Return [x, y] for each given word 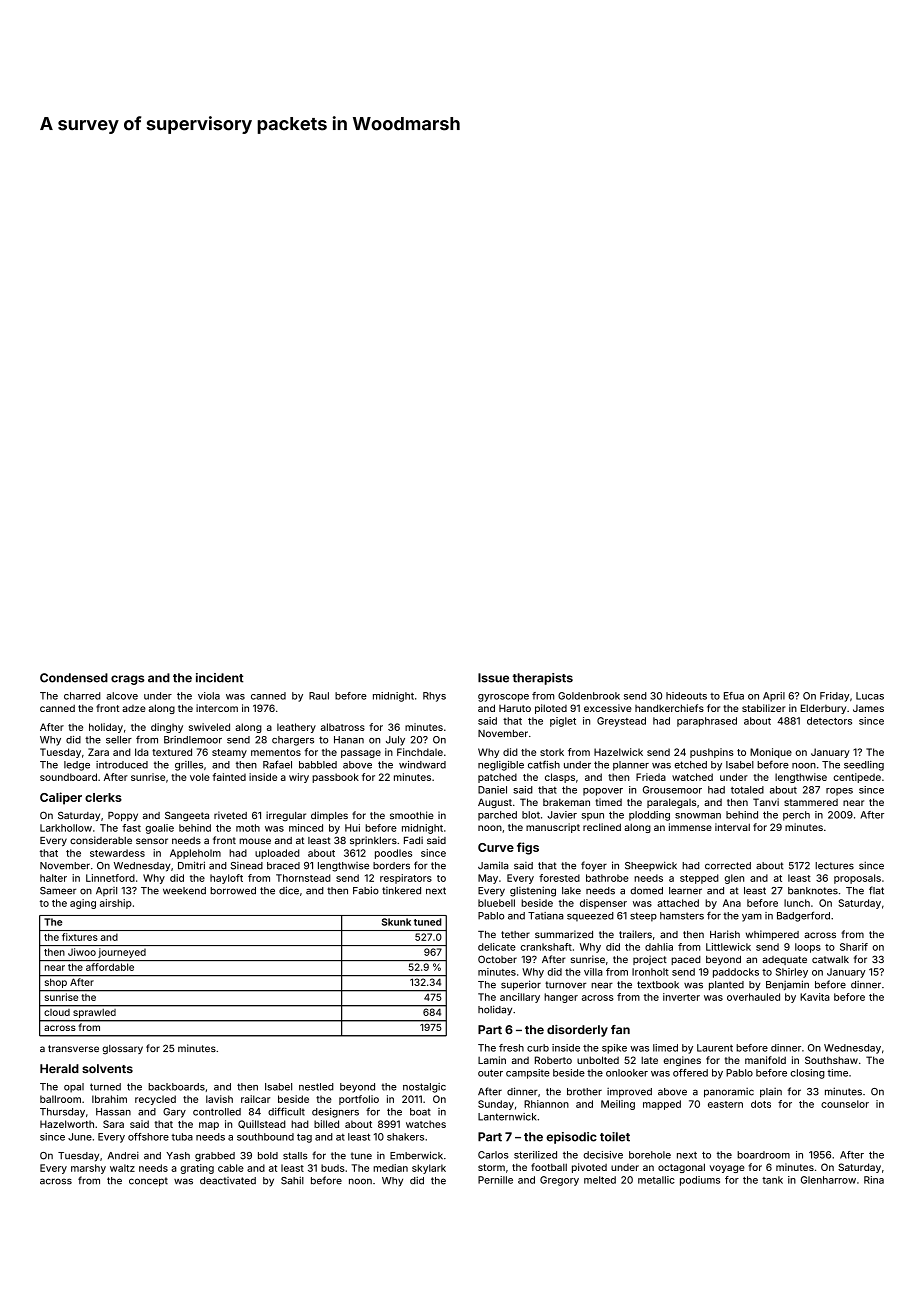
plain [771, 1093]
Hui [352, 828]
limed [665, 1048]
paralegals [671, 803]
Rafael [277, 764]
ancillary [520, 998]
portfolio [359, 1100]
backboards [176, 1087]
